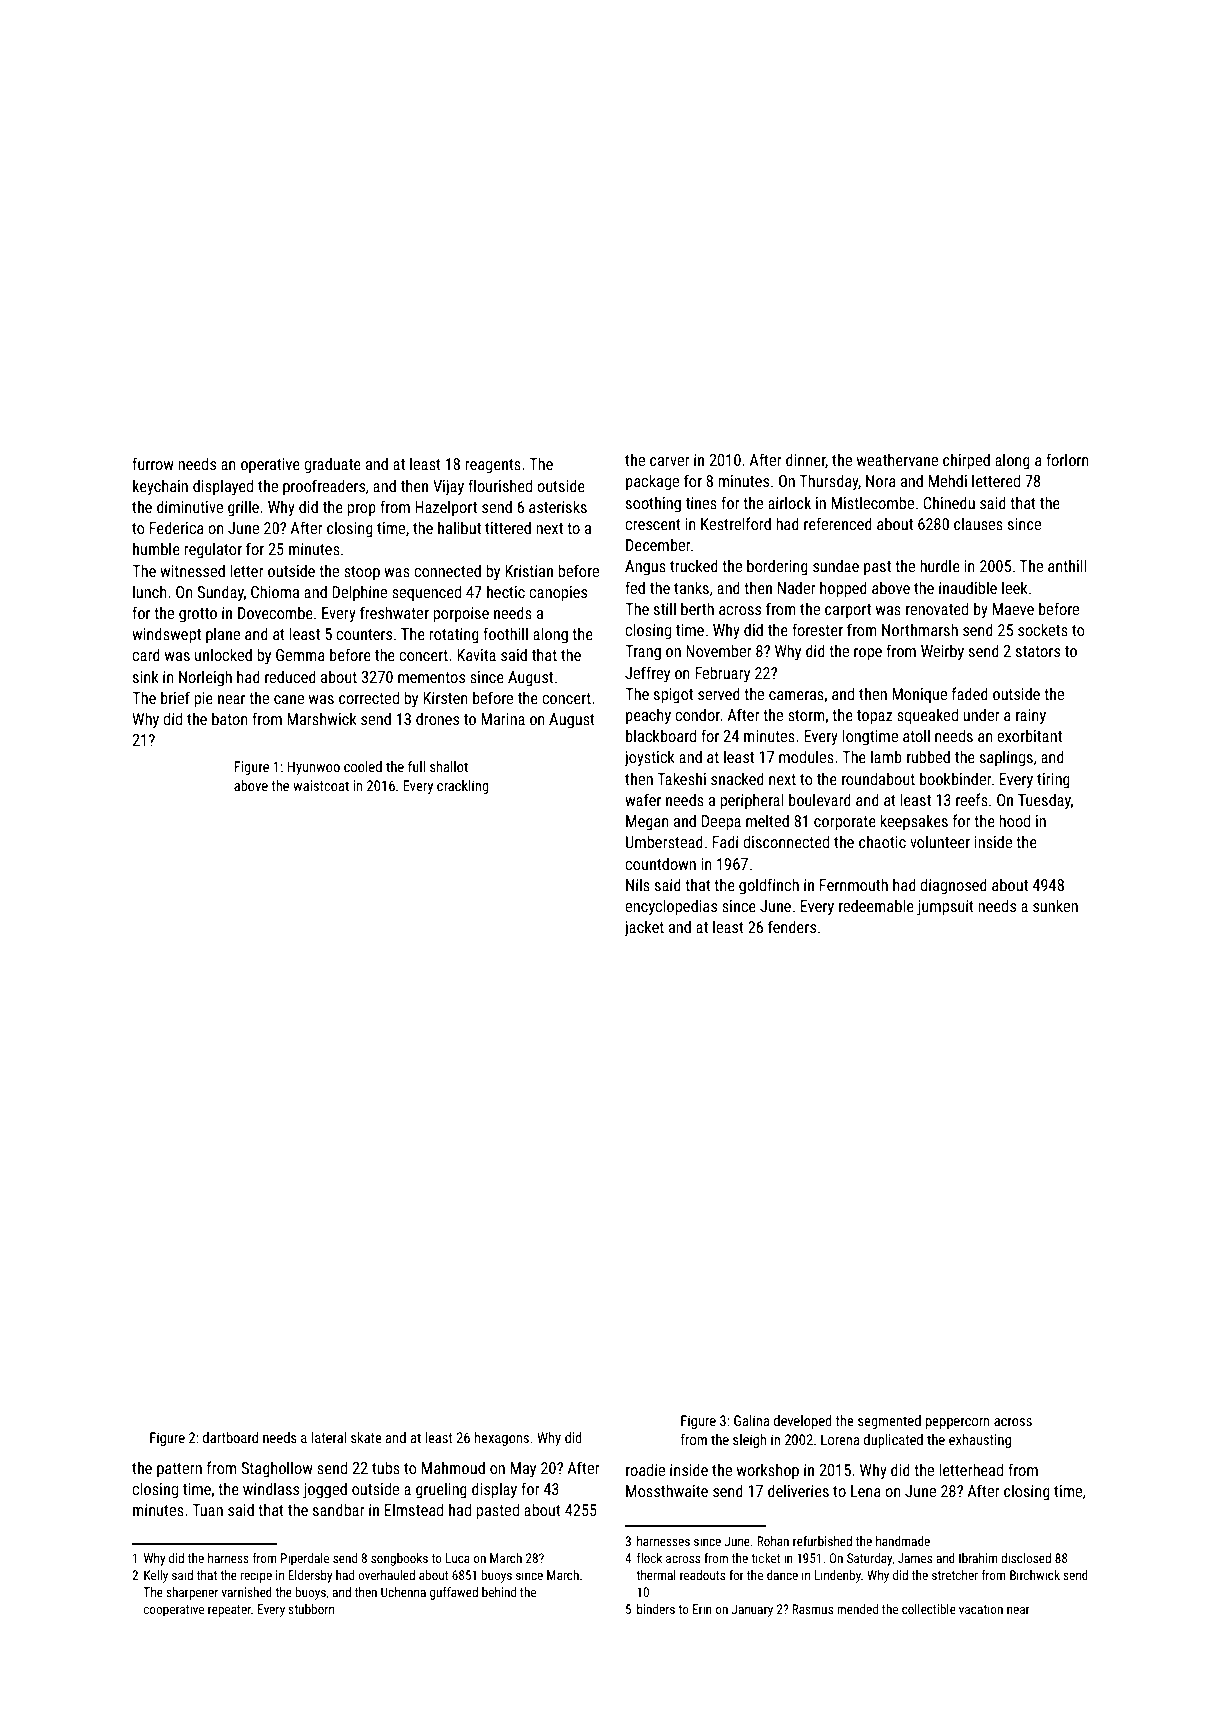 This screenshot has width=1225, height=1732. Describe the element at coordinates (945, 908) in the screenshot. I see `jumpsuit` at that location.
